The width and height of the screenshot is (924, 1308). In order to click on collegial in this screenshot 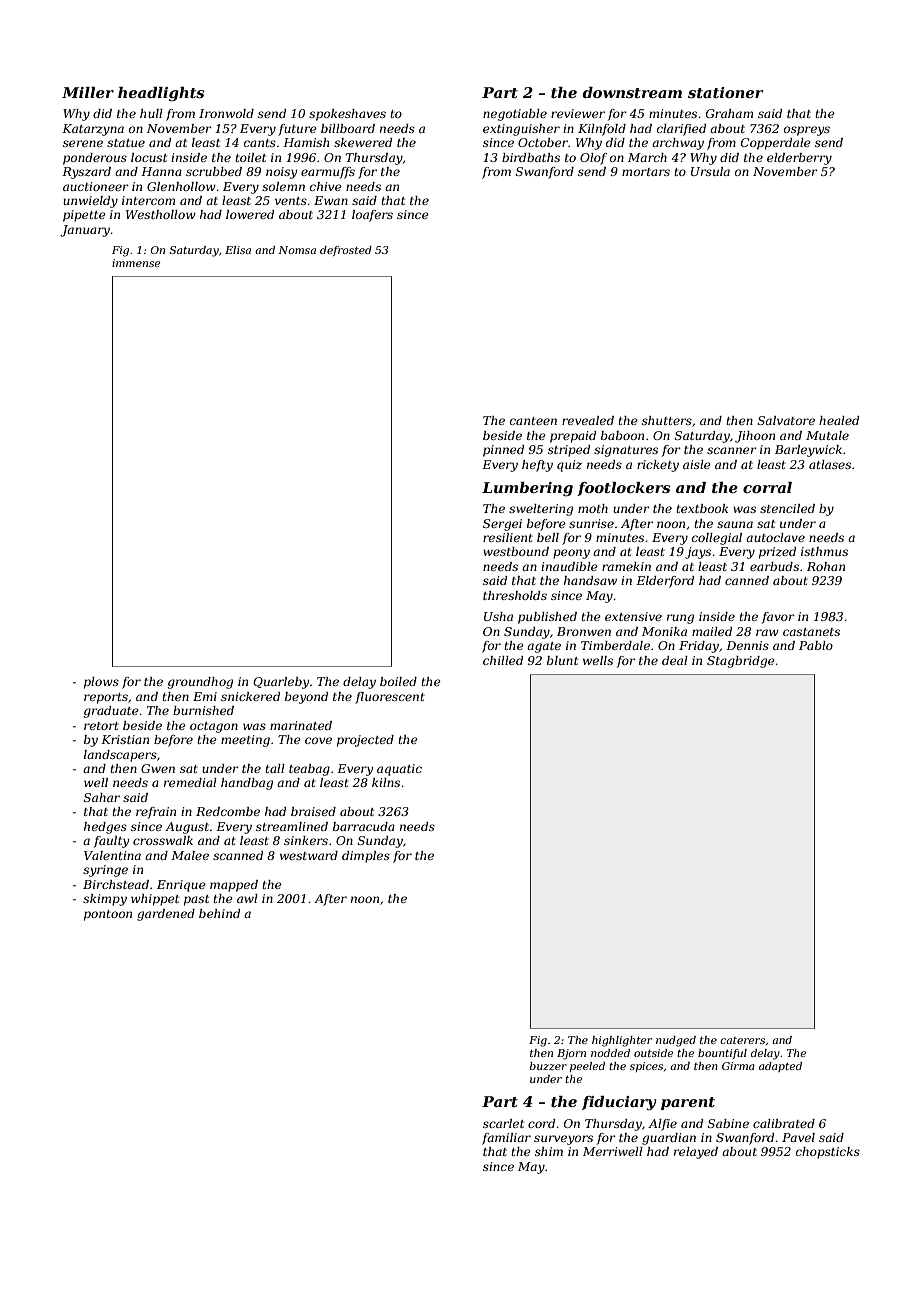, I will do `click(717, 539)`.
